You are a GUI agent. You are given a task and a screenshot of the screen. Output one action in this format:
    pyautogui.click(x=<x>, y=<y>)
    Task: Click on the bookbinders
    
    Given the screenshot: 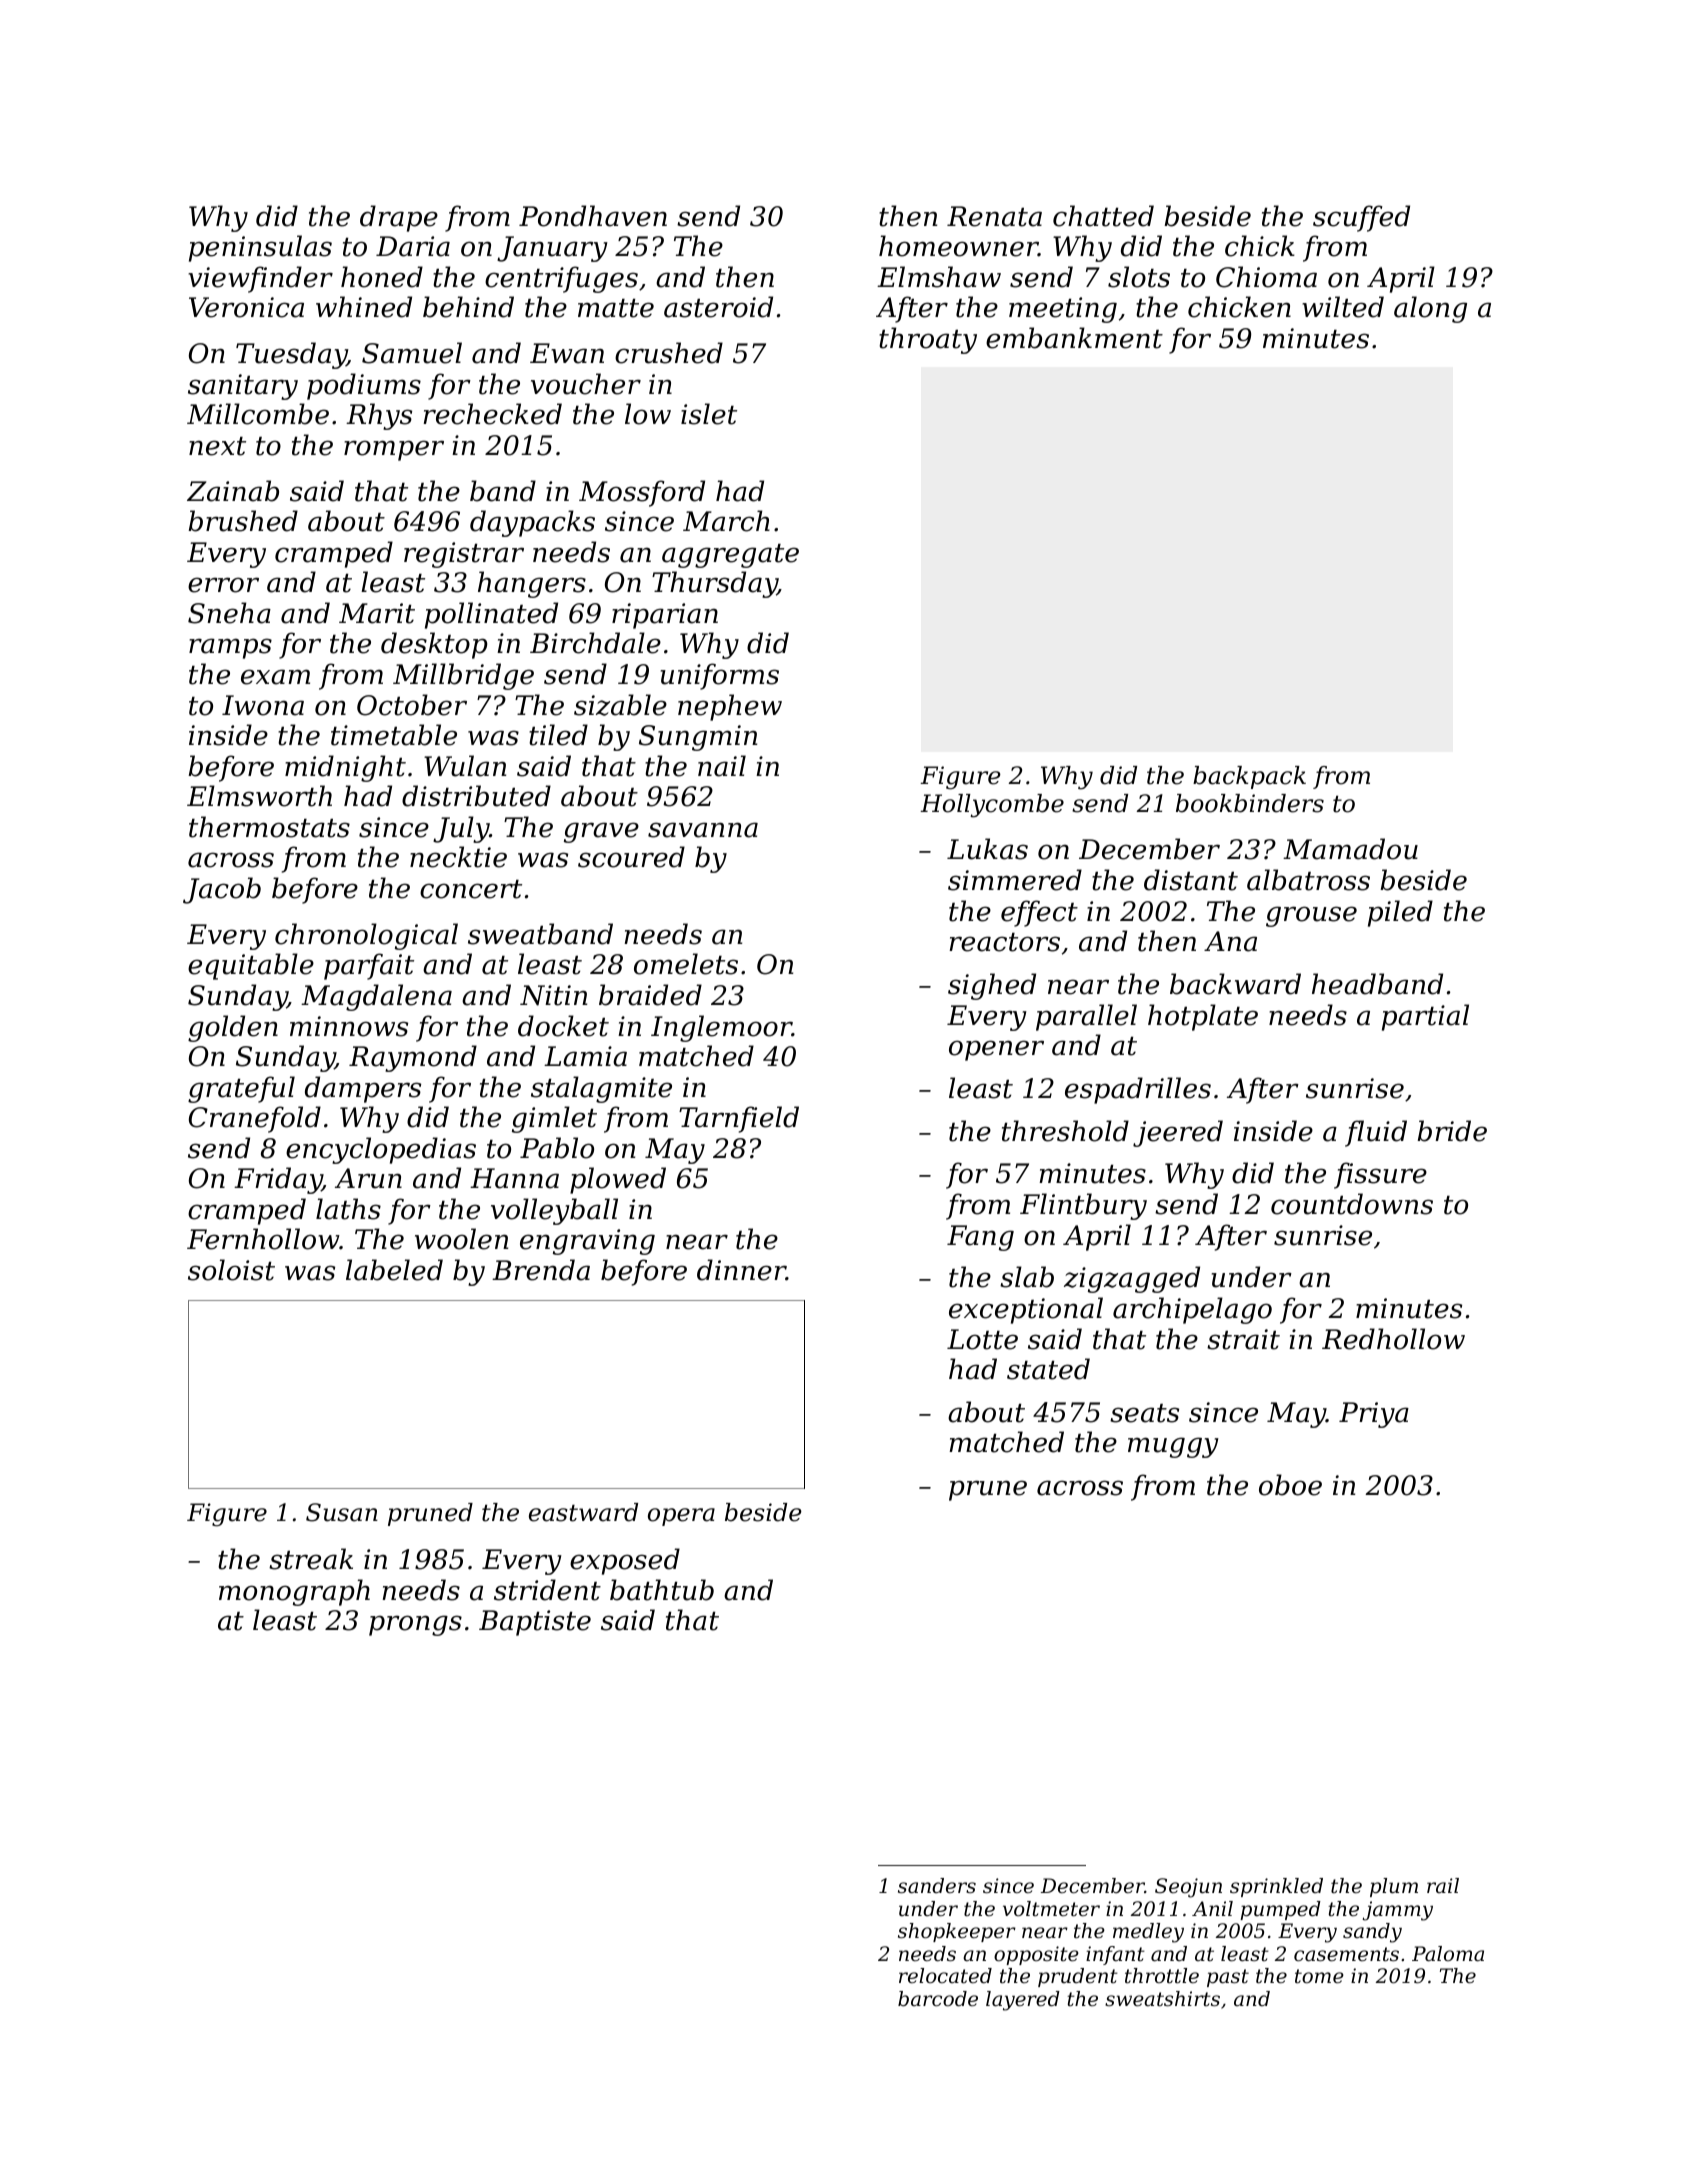 What is the action you would take?
    pyautogui.click(x=1250, y=803)
